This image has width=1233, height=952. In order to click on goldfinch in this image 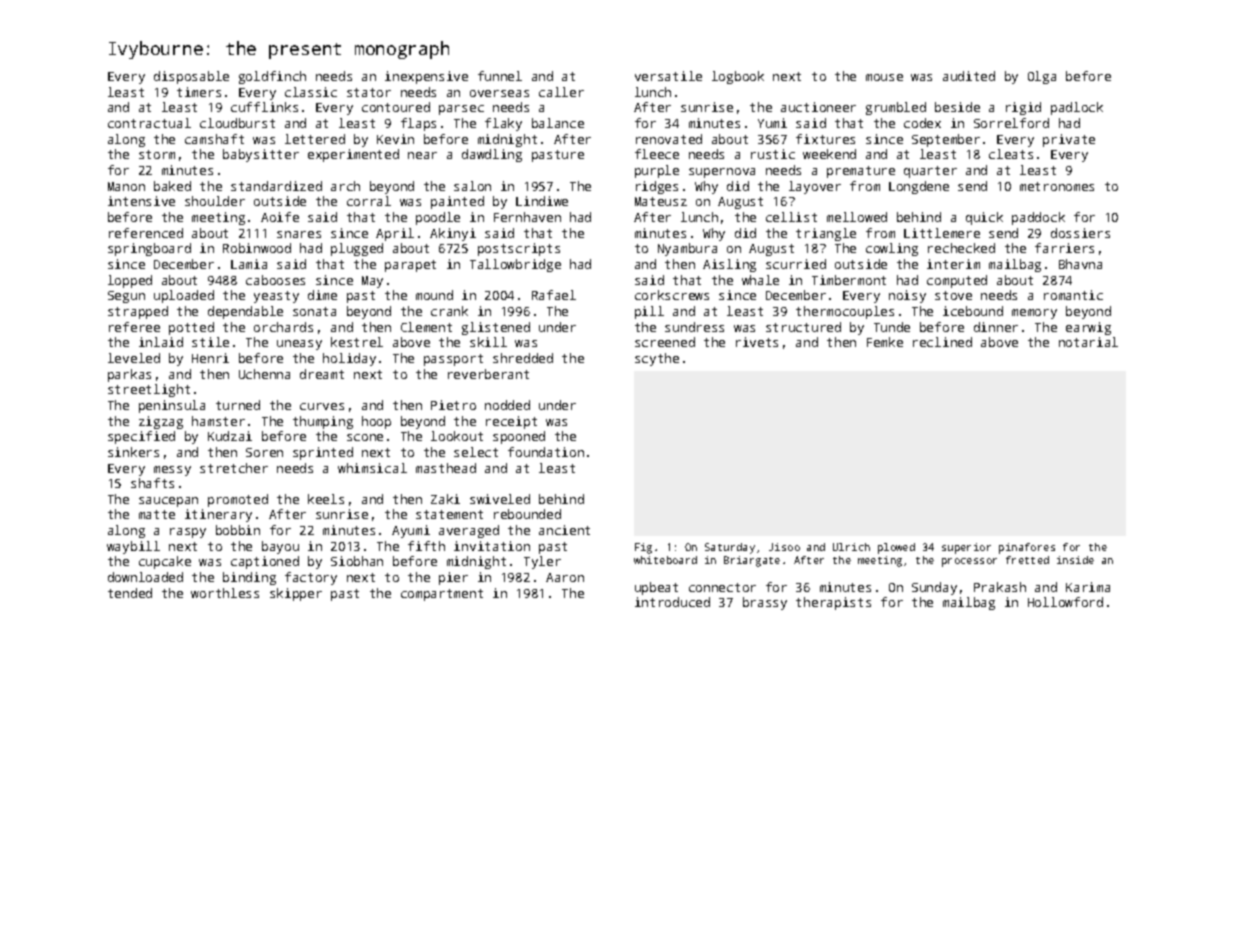, I will do `click(272, 77)`.
